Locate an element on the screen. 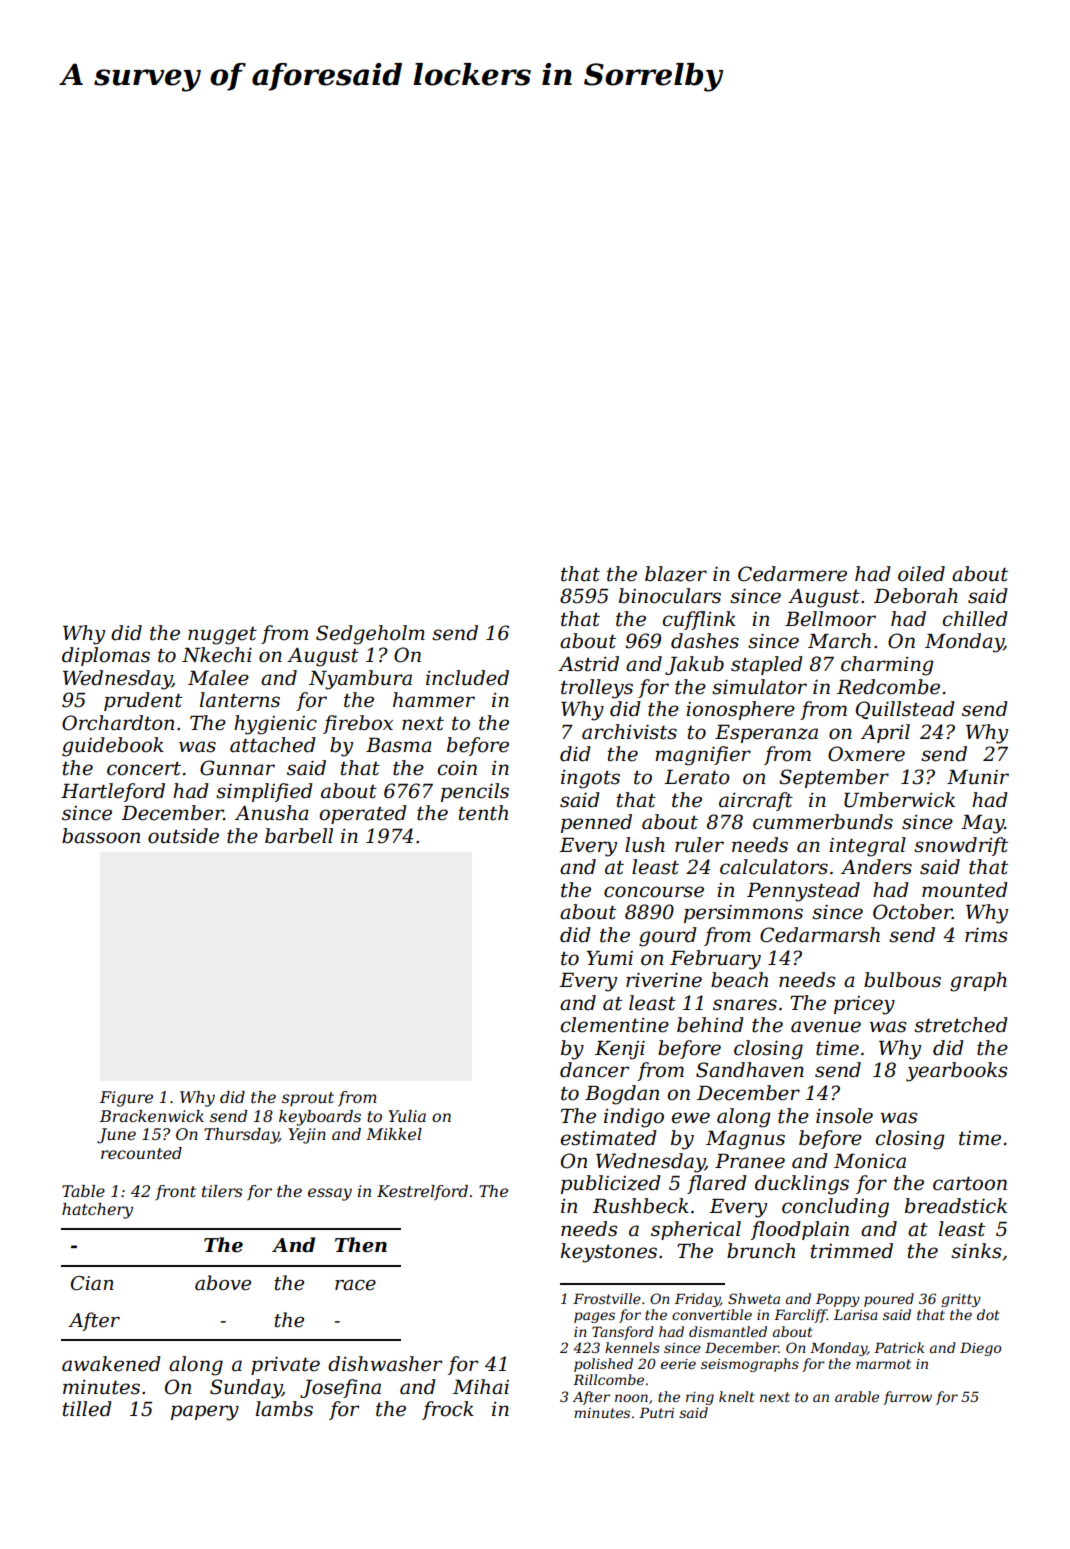 The image size is (1070, 1549). nugget is located at coordinates (222, 636).
